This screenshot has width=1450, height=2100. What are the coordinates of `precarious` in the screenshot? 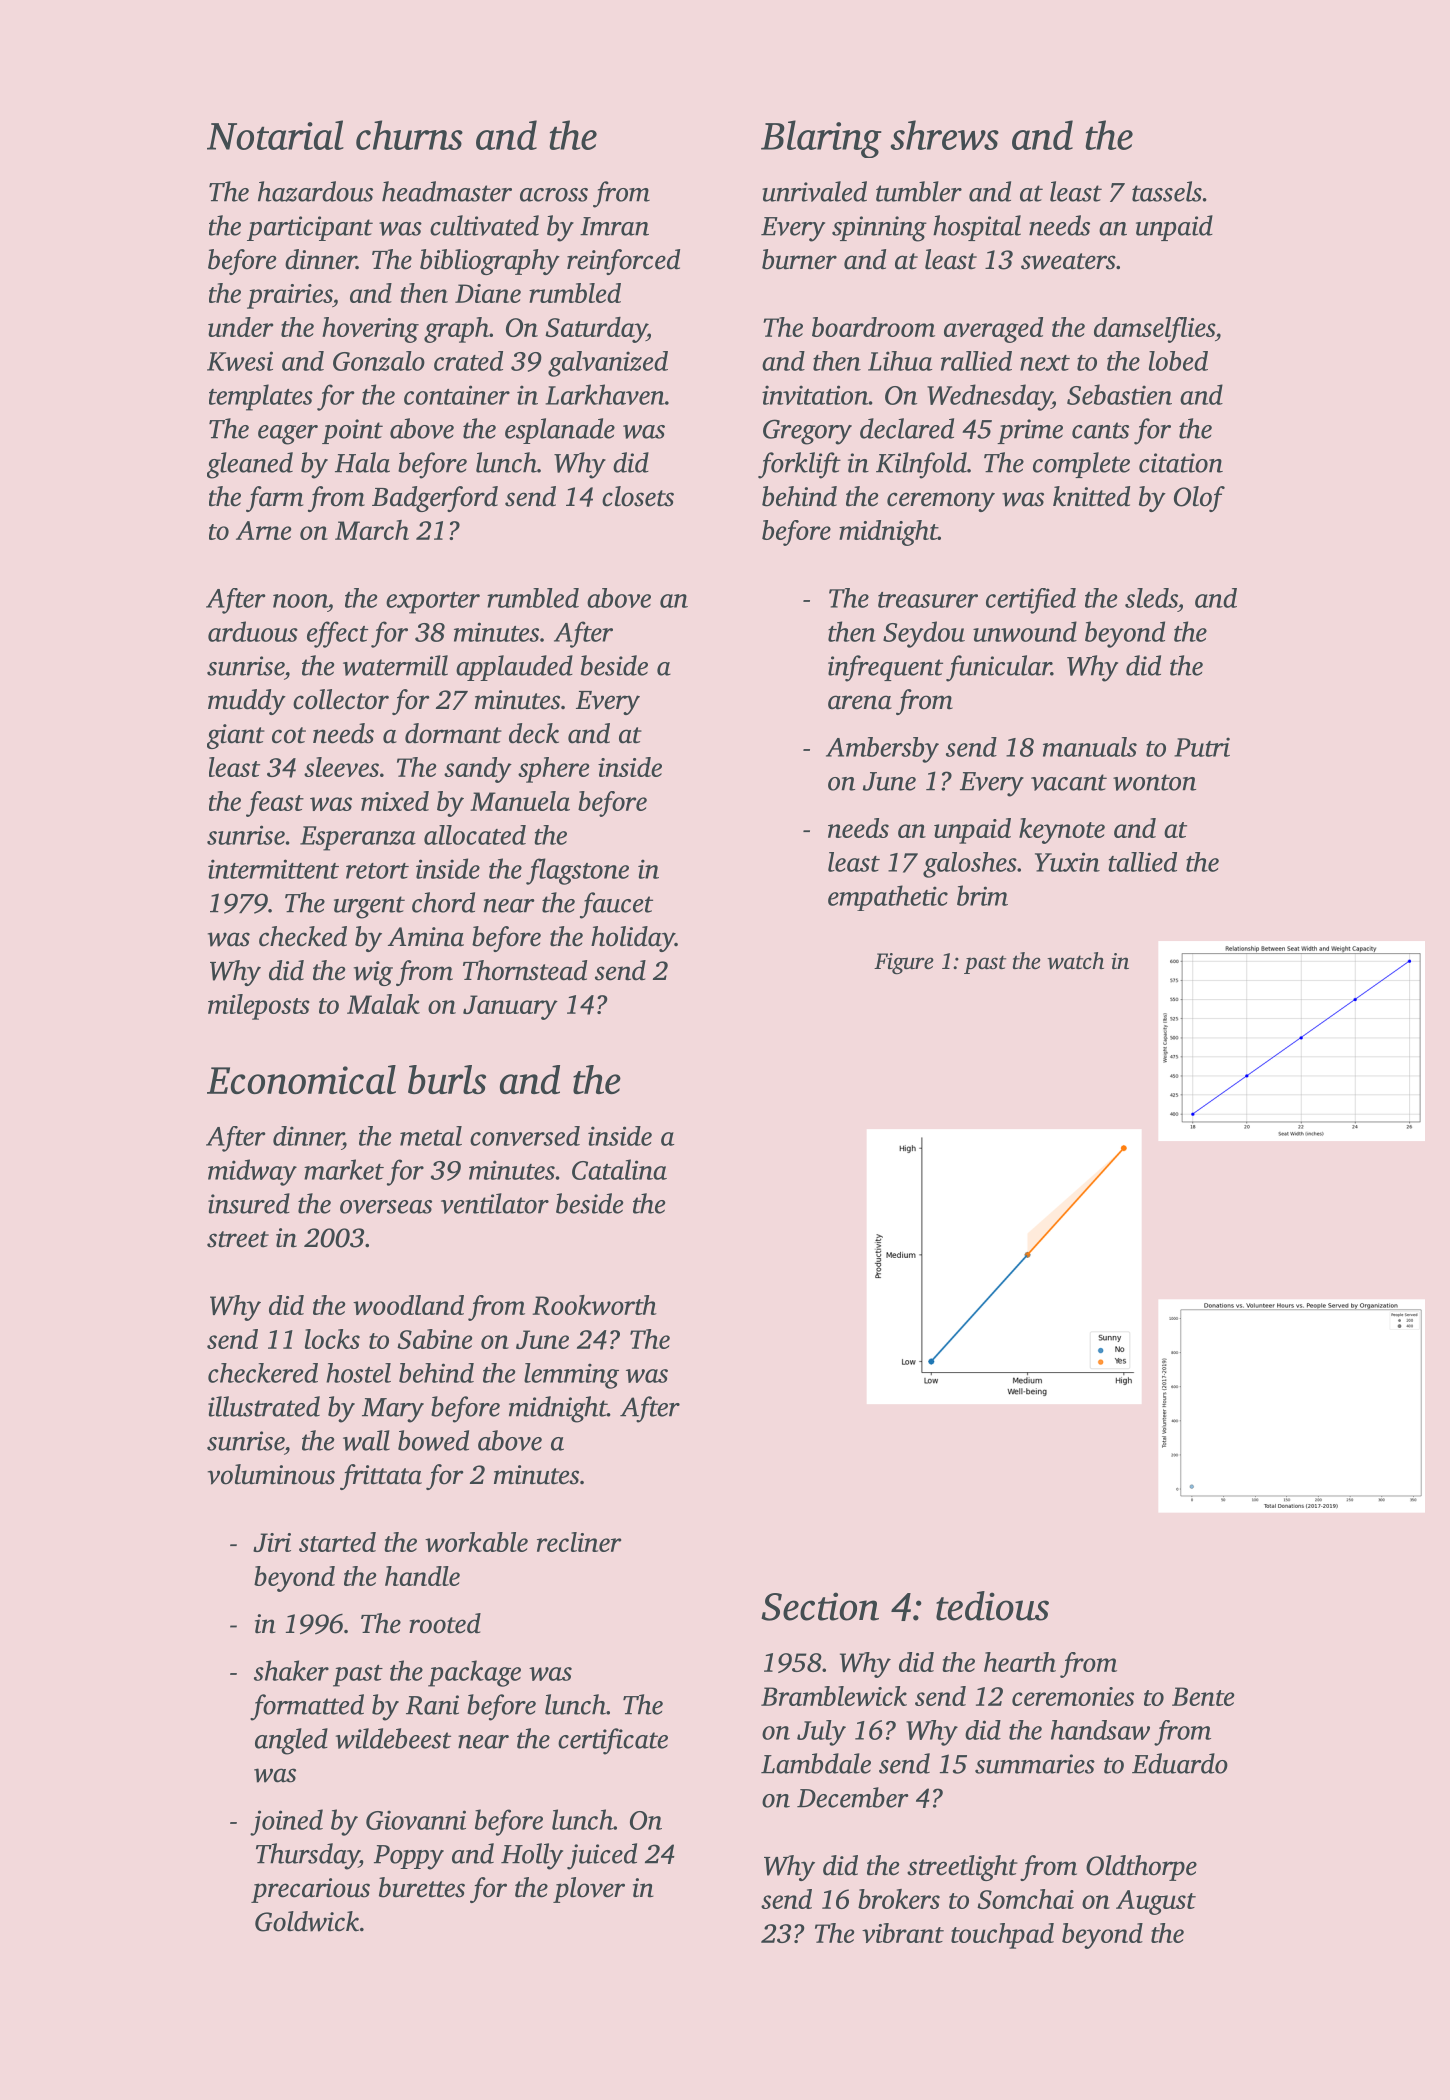 It's located at (310, 1890).
